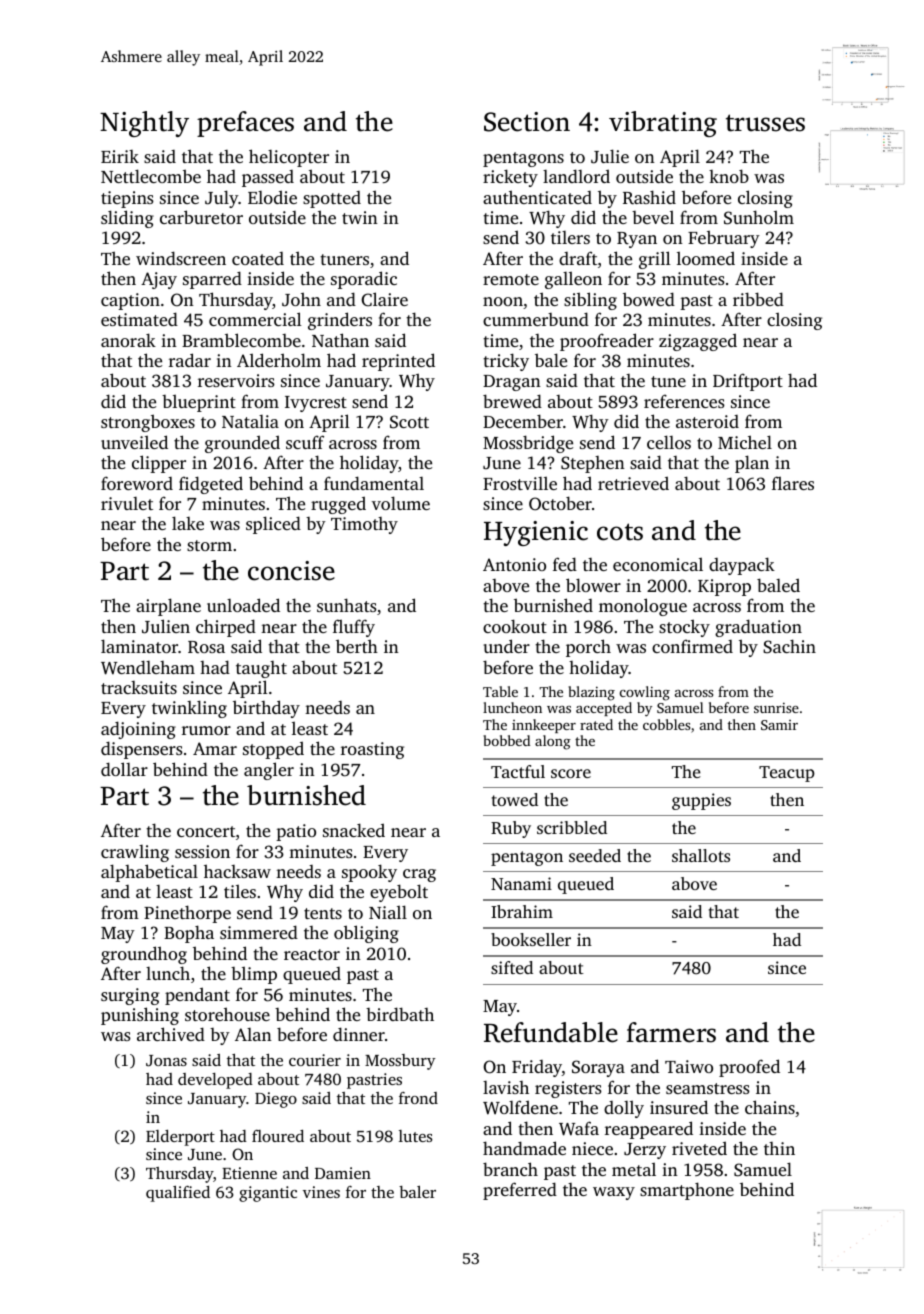  Describe the element at coordinates (321, 1192) in the page. I see `vines` at that location.
